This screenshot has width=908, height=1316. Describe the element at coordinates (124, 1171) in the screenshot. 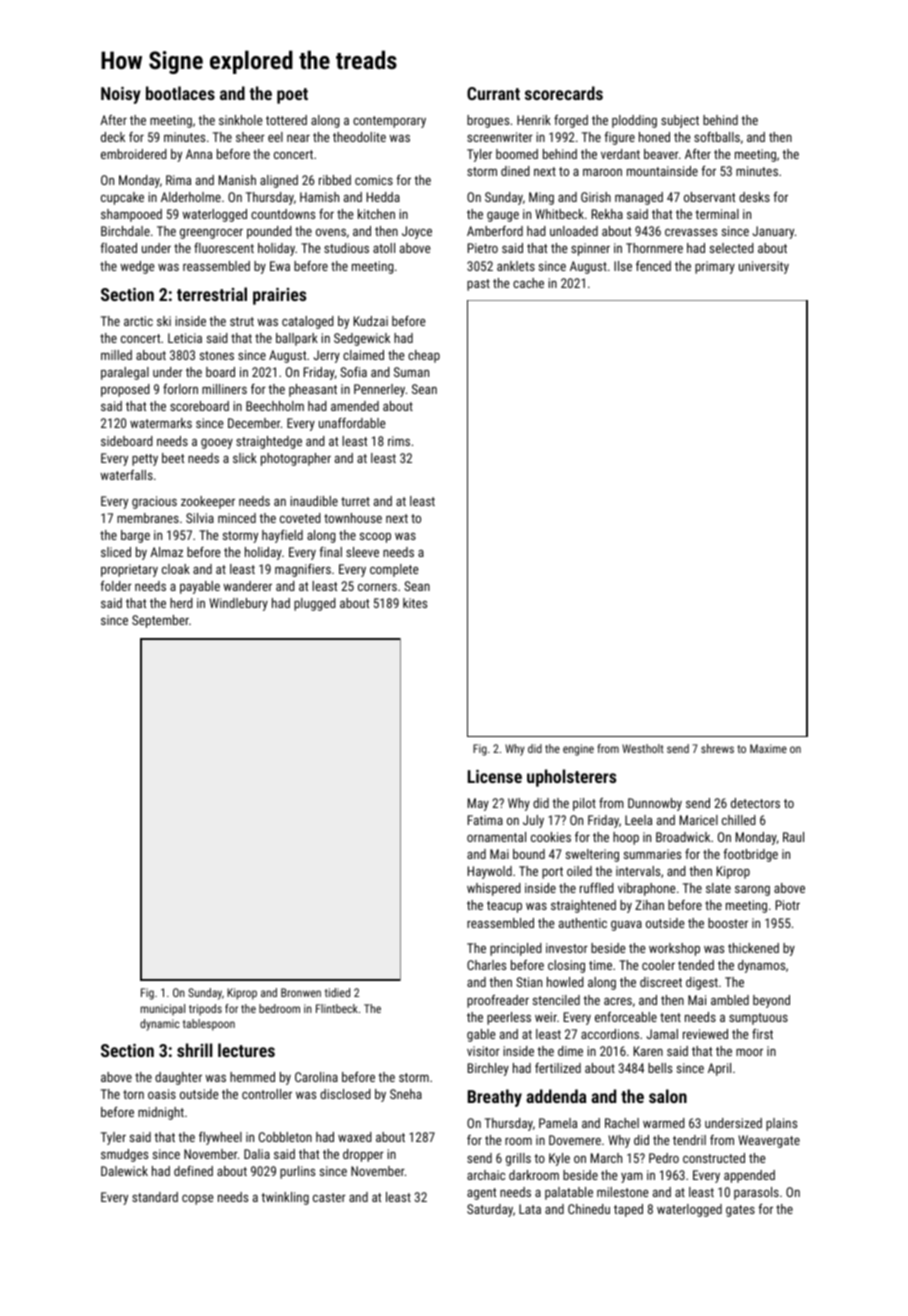

I see `Dalewick` at that location.
